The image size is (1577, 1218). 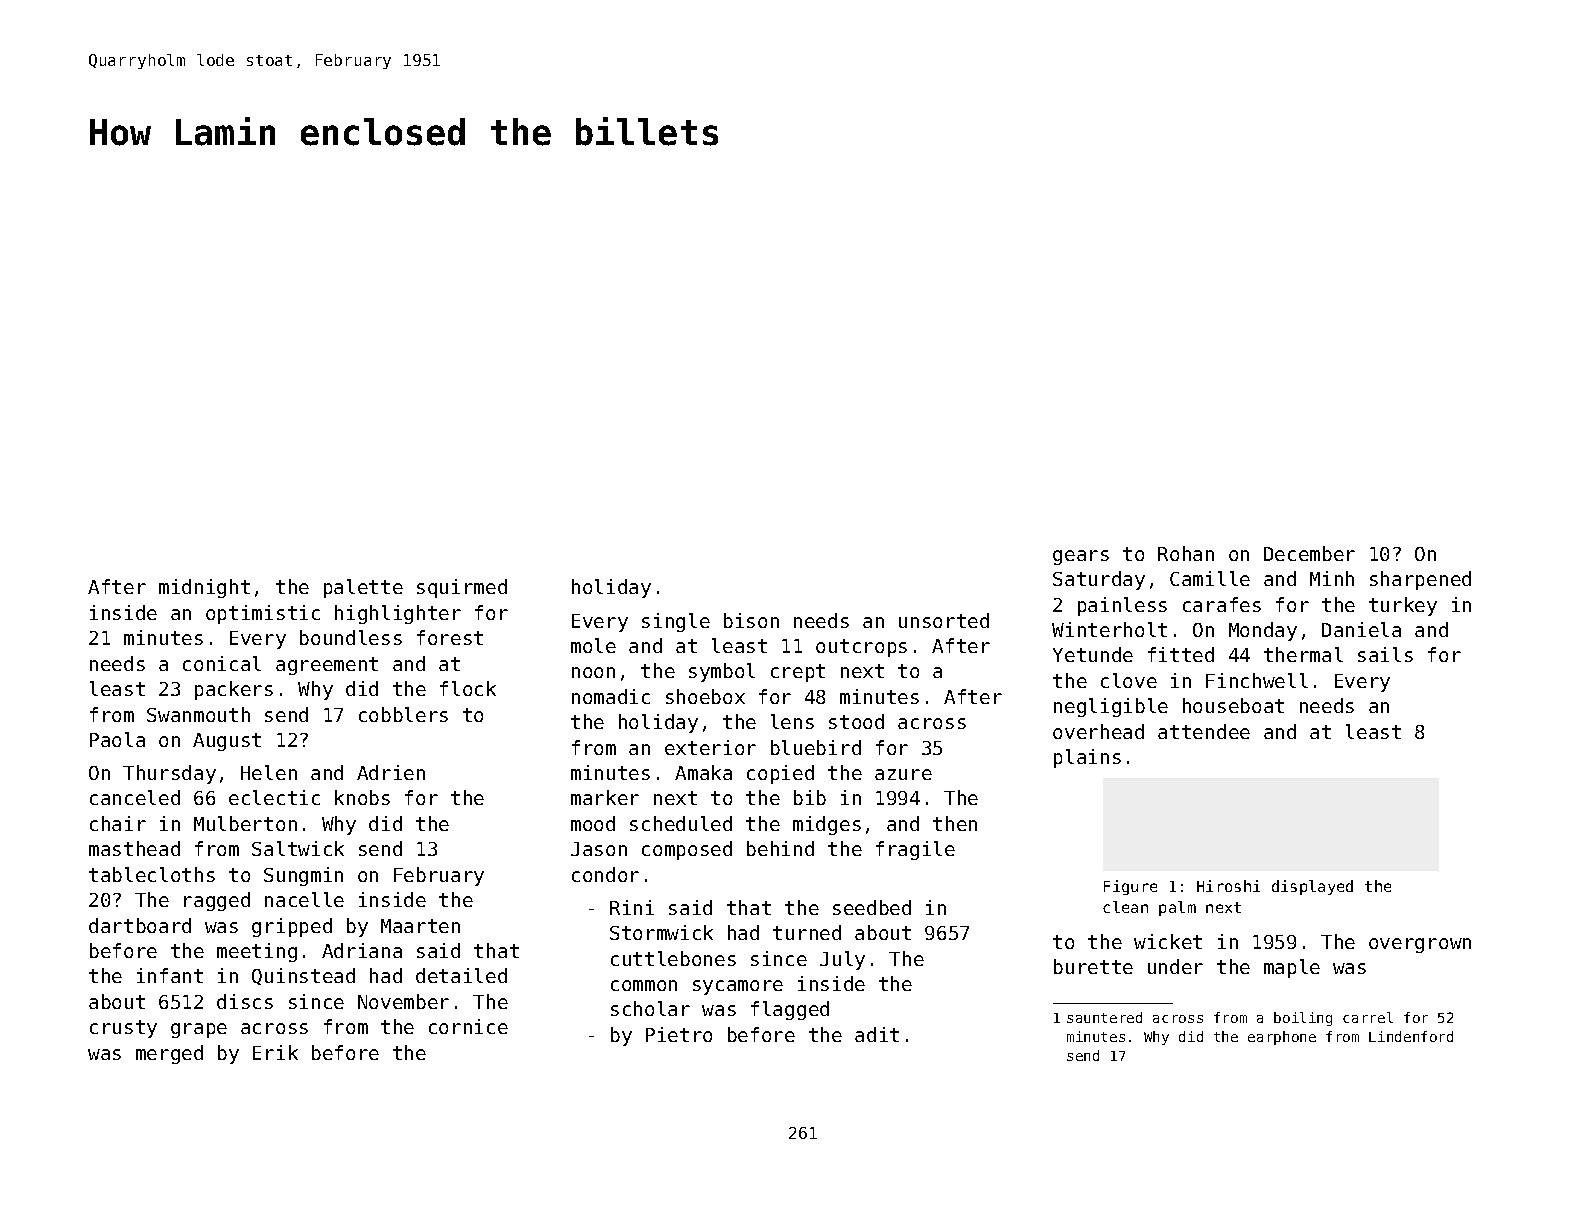 What do you see at coordinates (275, 1052) in the screenshot?
I see `Erik` at bounding box center [275, 1052].
